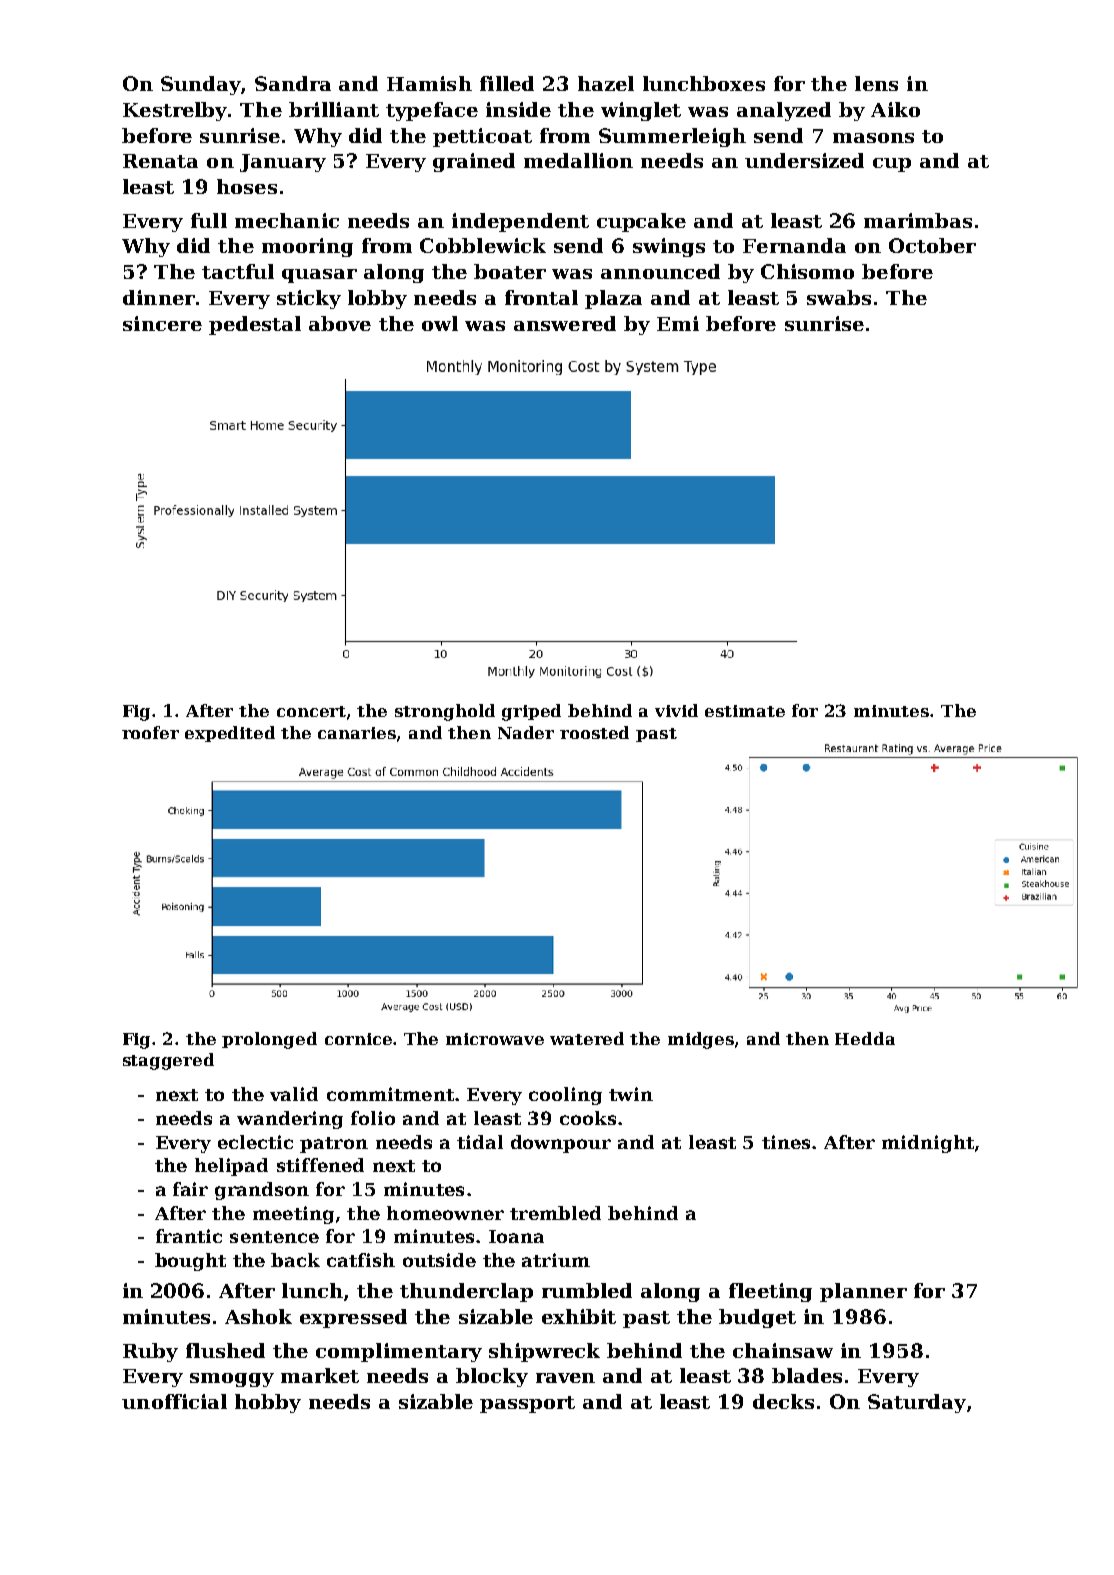 The image size is (1114, 1575). What do you see at coordinates (876, 83) in the screenshot?
I see `lens` at bounding box center [876, 83].
